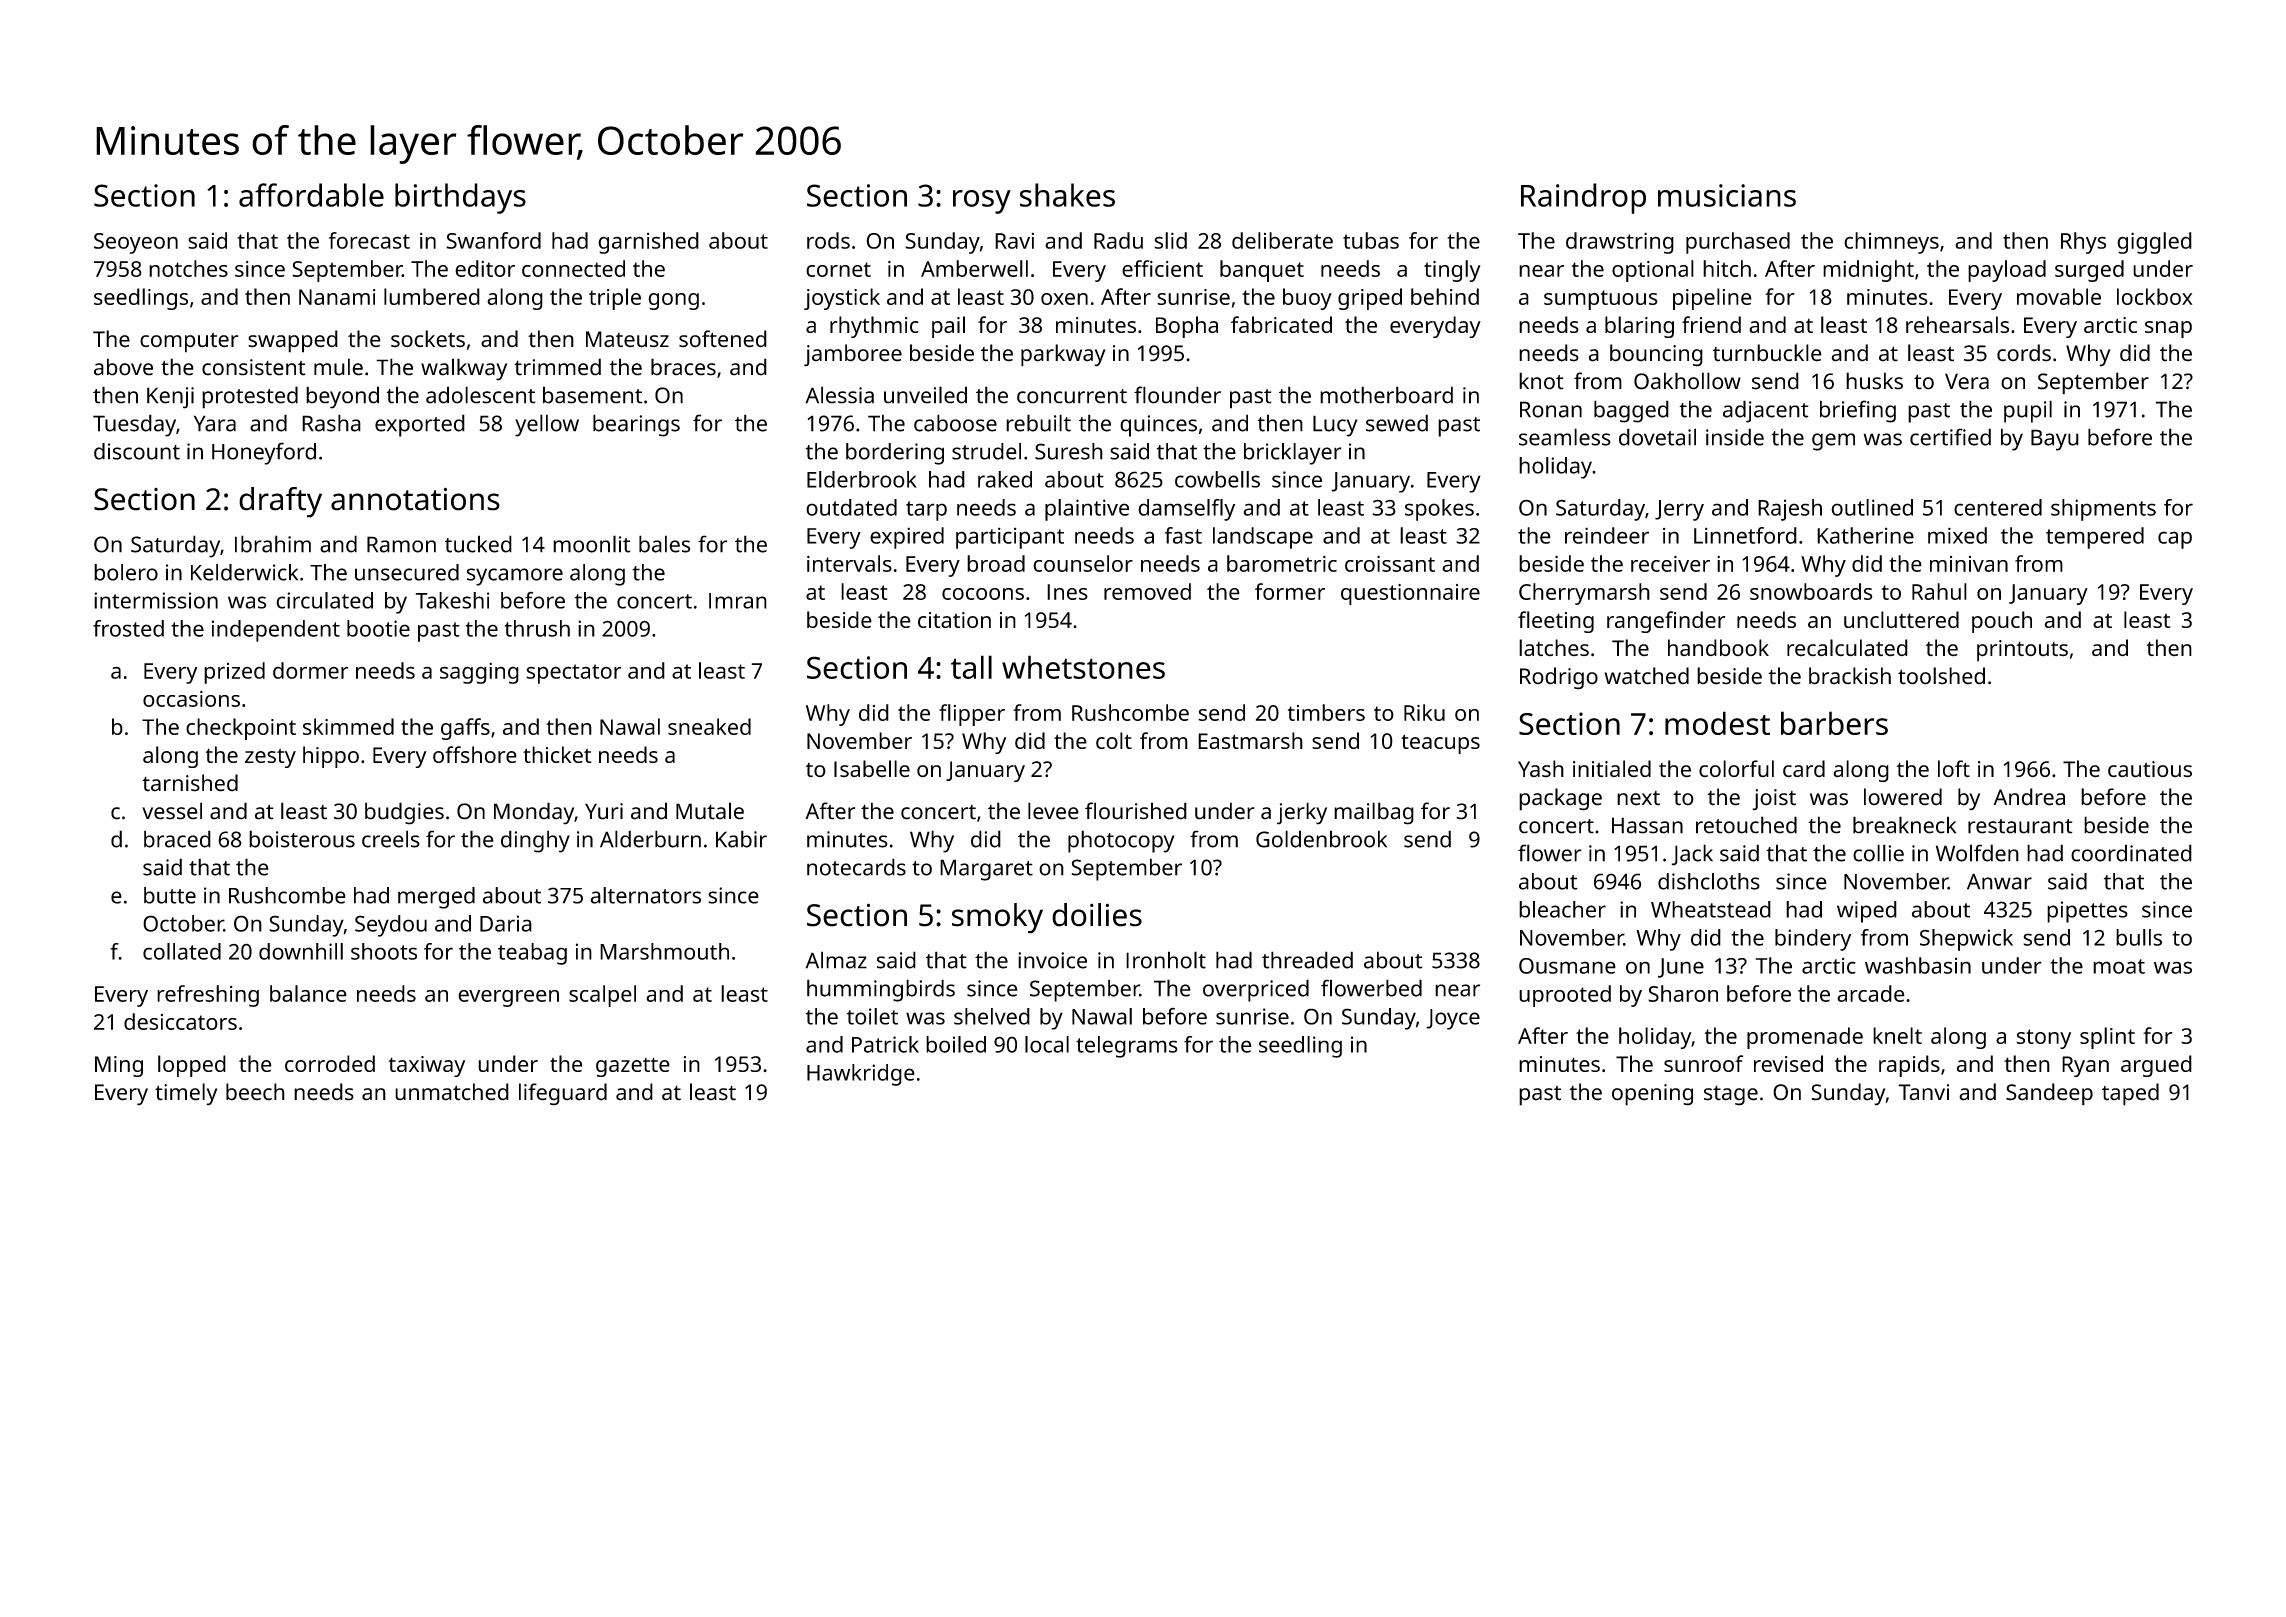 Image resolution: width=2286 pixels, height=1617 pixels. I want to click on stage, so click(1731, 1095).
